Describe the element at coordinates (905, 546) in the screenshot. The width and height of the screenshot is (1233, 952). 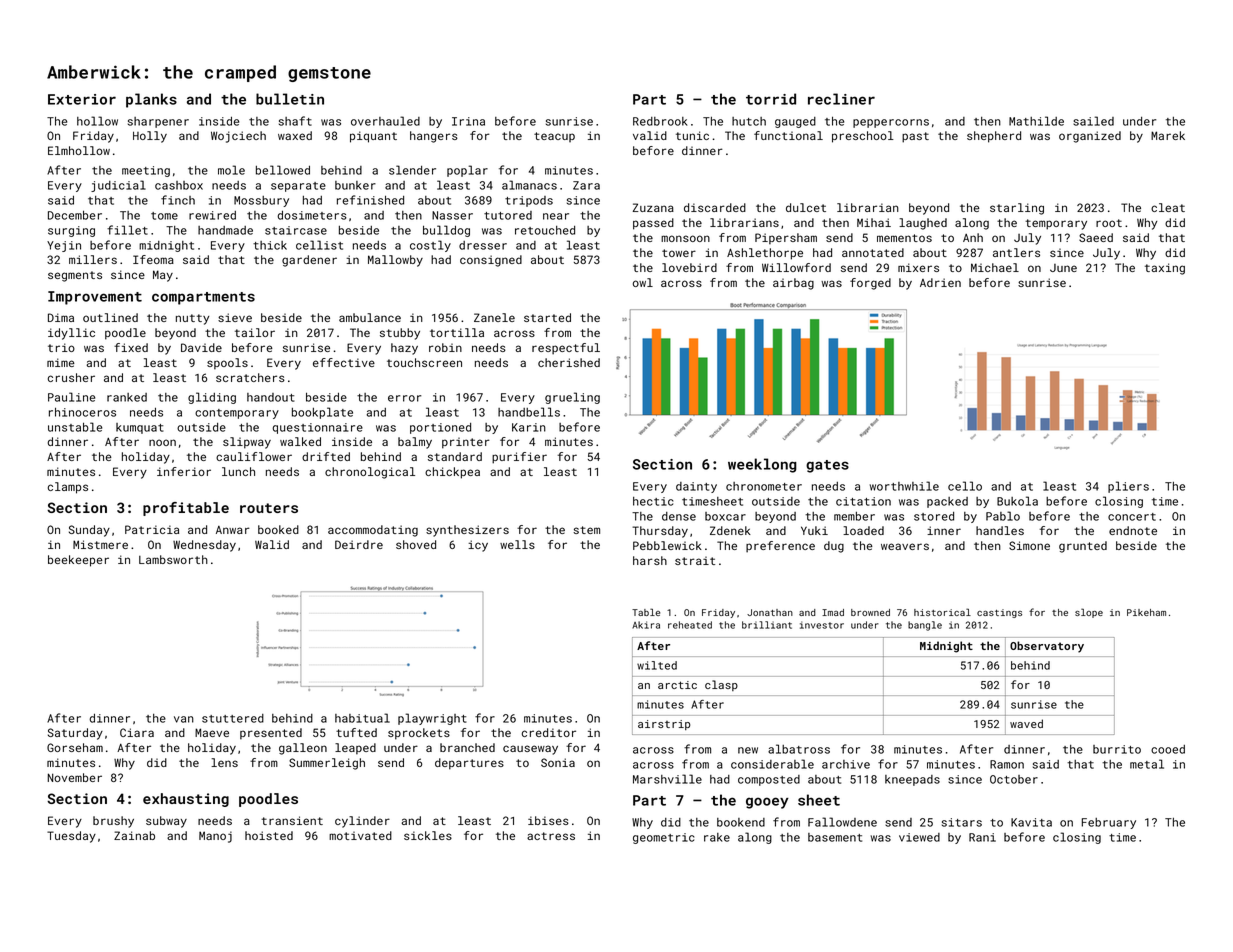
I see `weavers` at that location.
